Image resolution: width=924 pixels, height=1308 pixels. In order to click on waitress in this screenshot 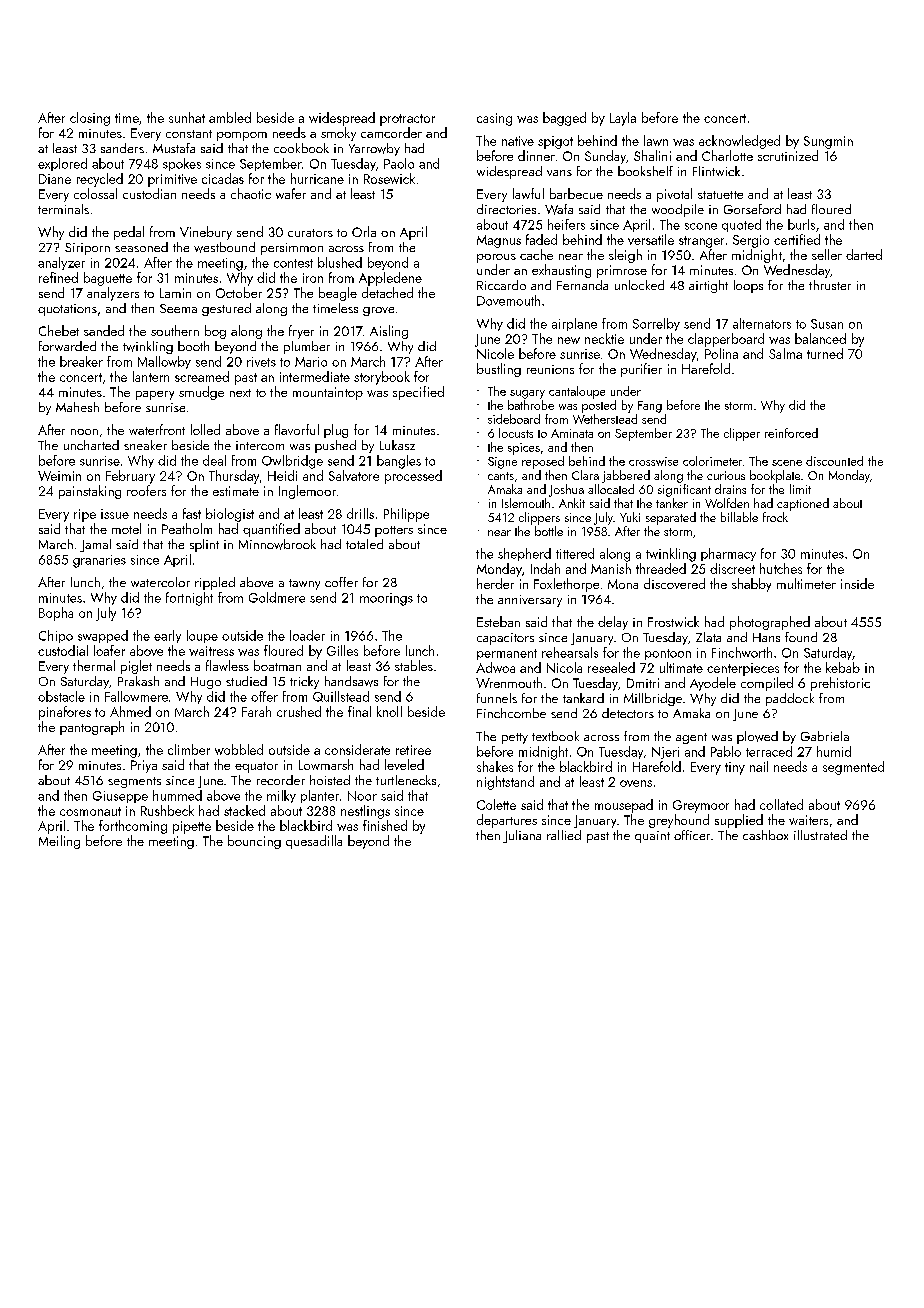, I will do `click(211, 651)`.
